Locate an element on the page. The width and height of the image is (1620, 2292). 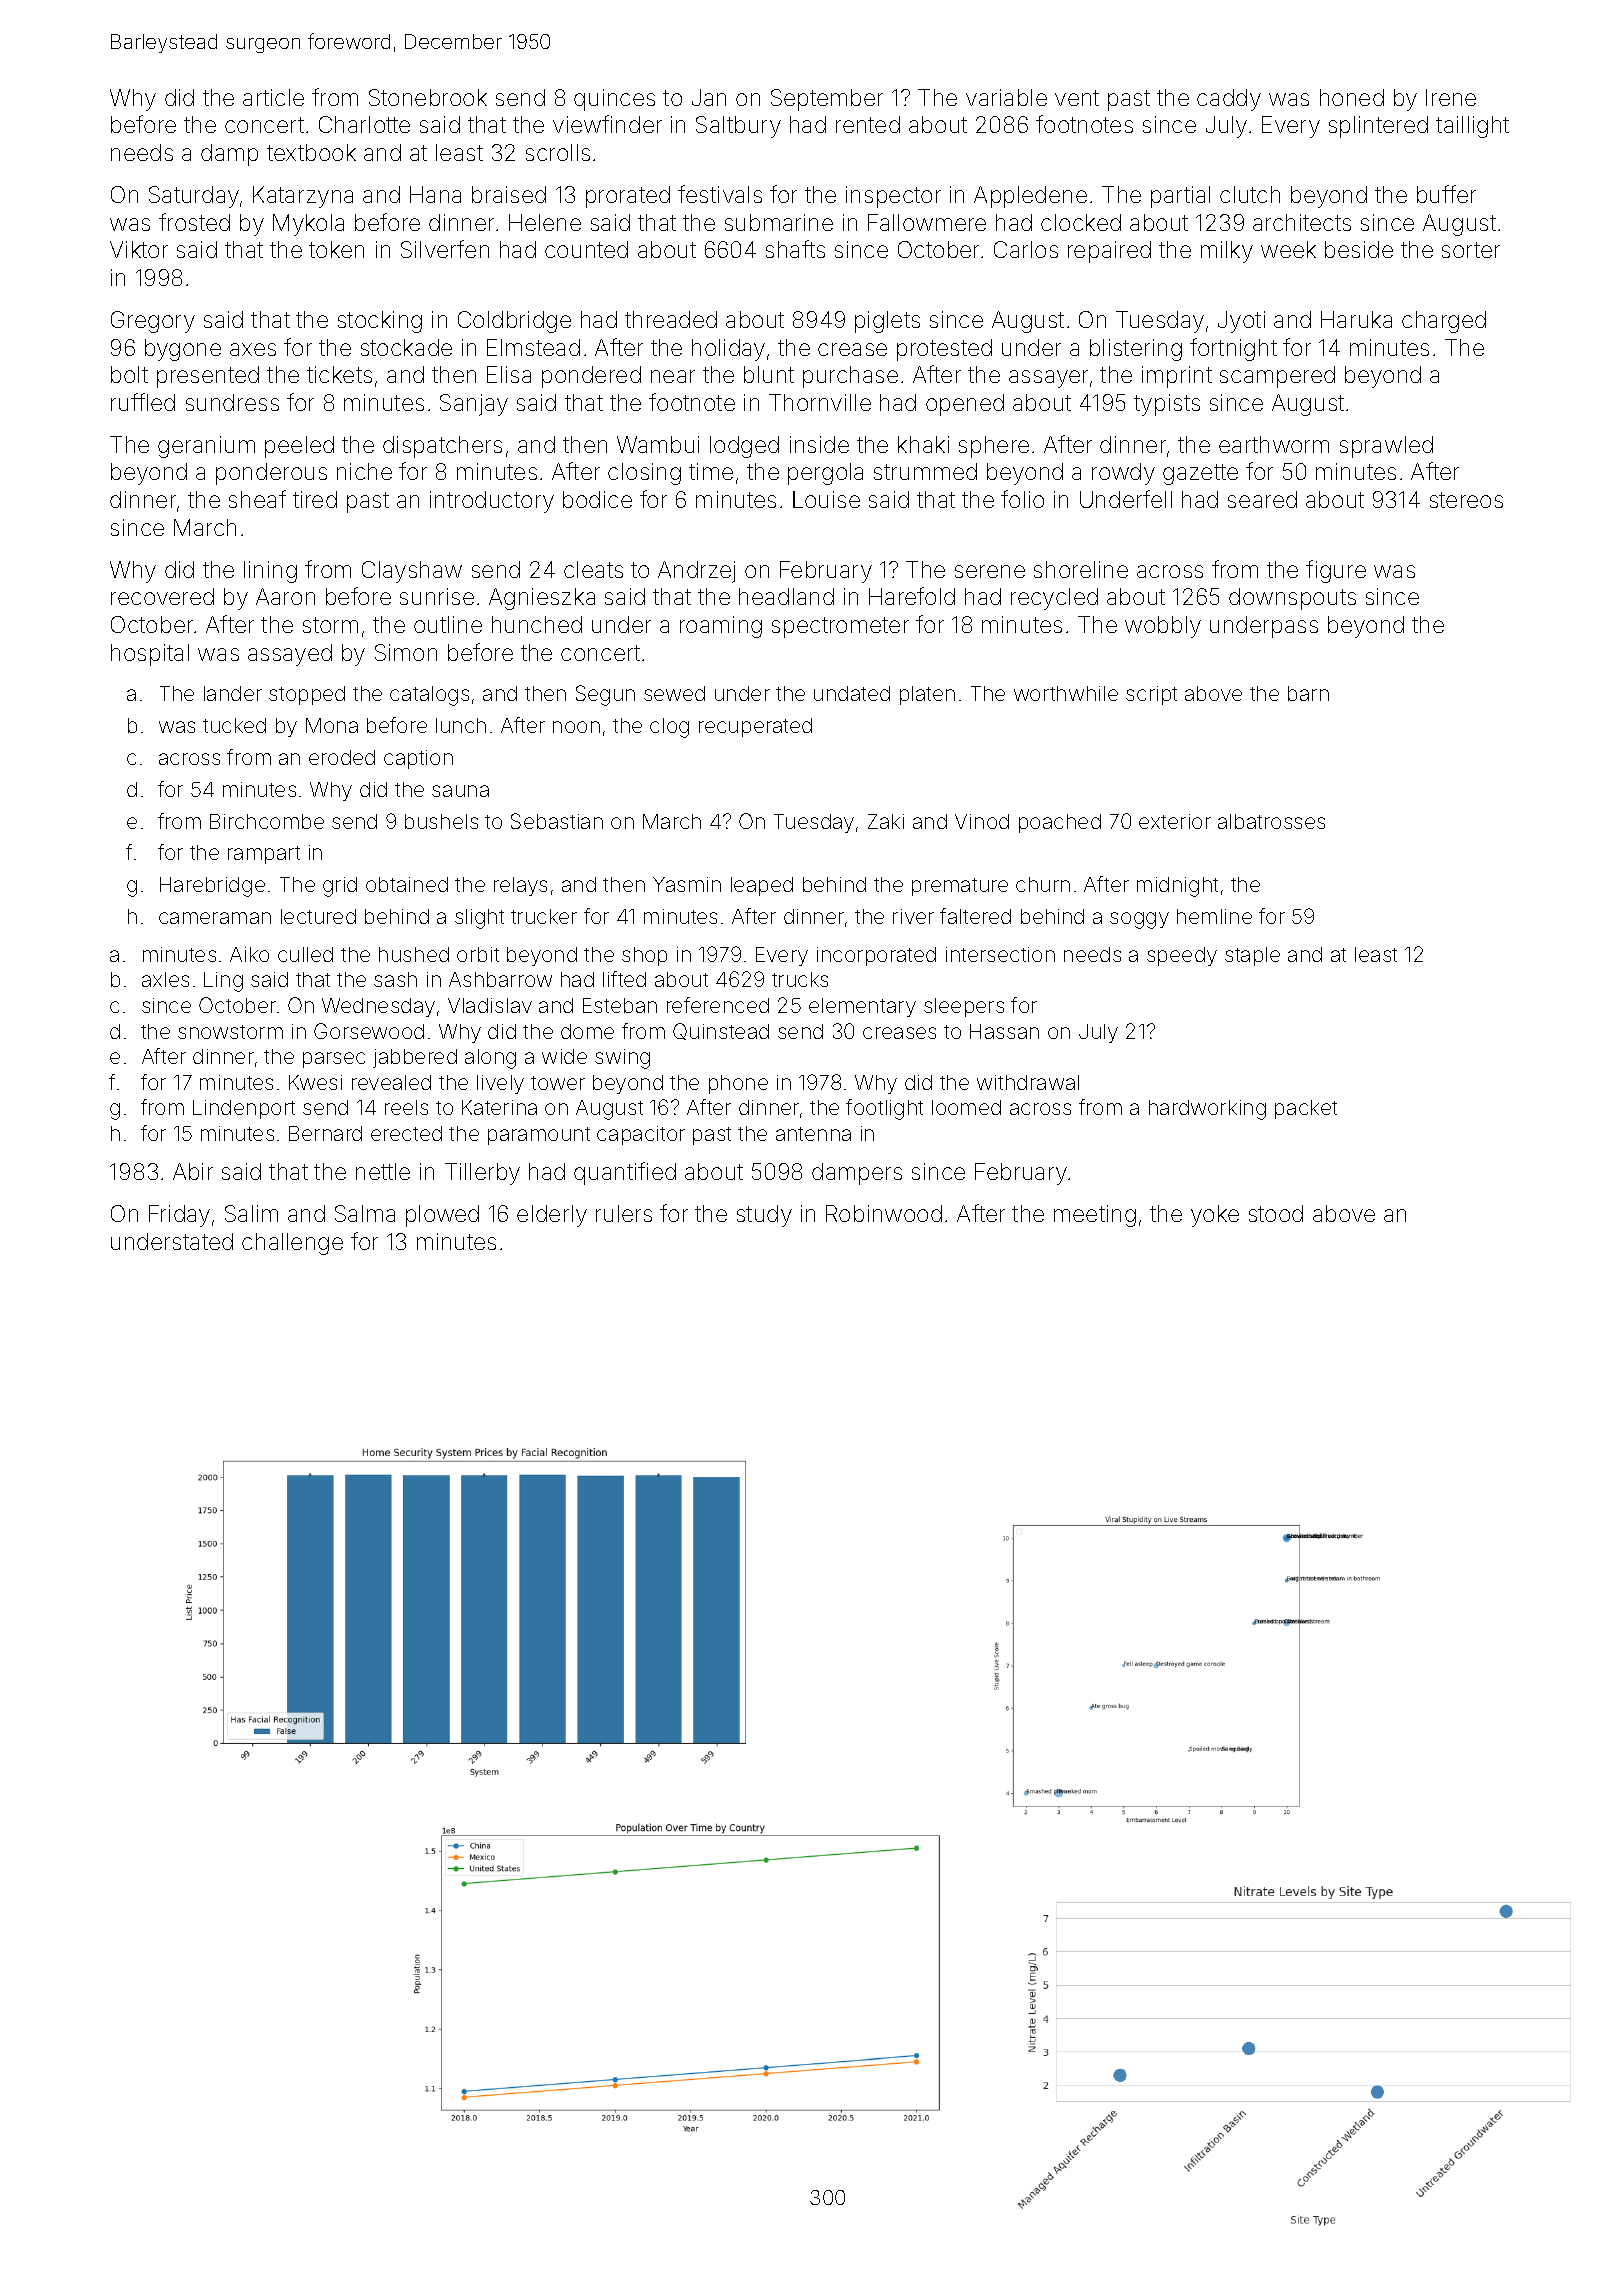
article is located at coordinates (273, 97).
